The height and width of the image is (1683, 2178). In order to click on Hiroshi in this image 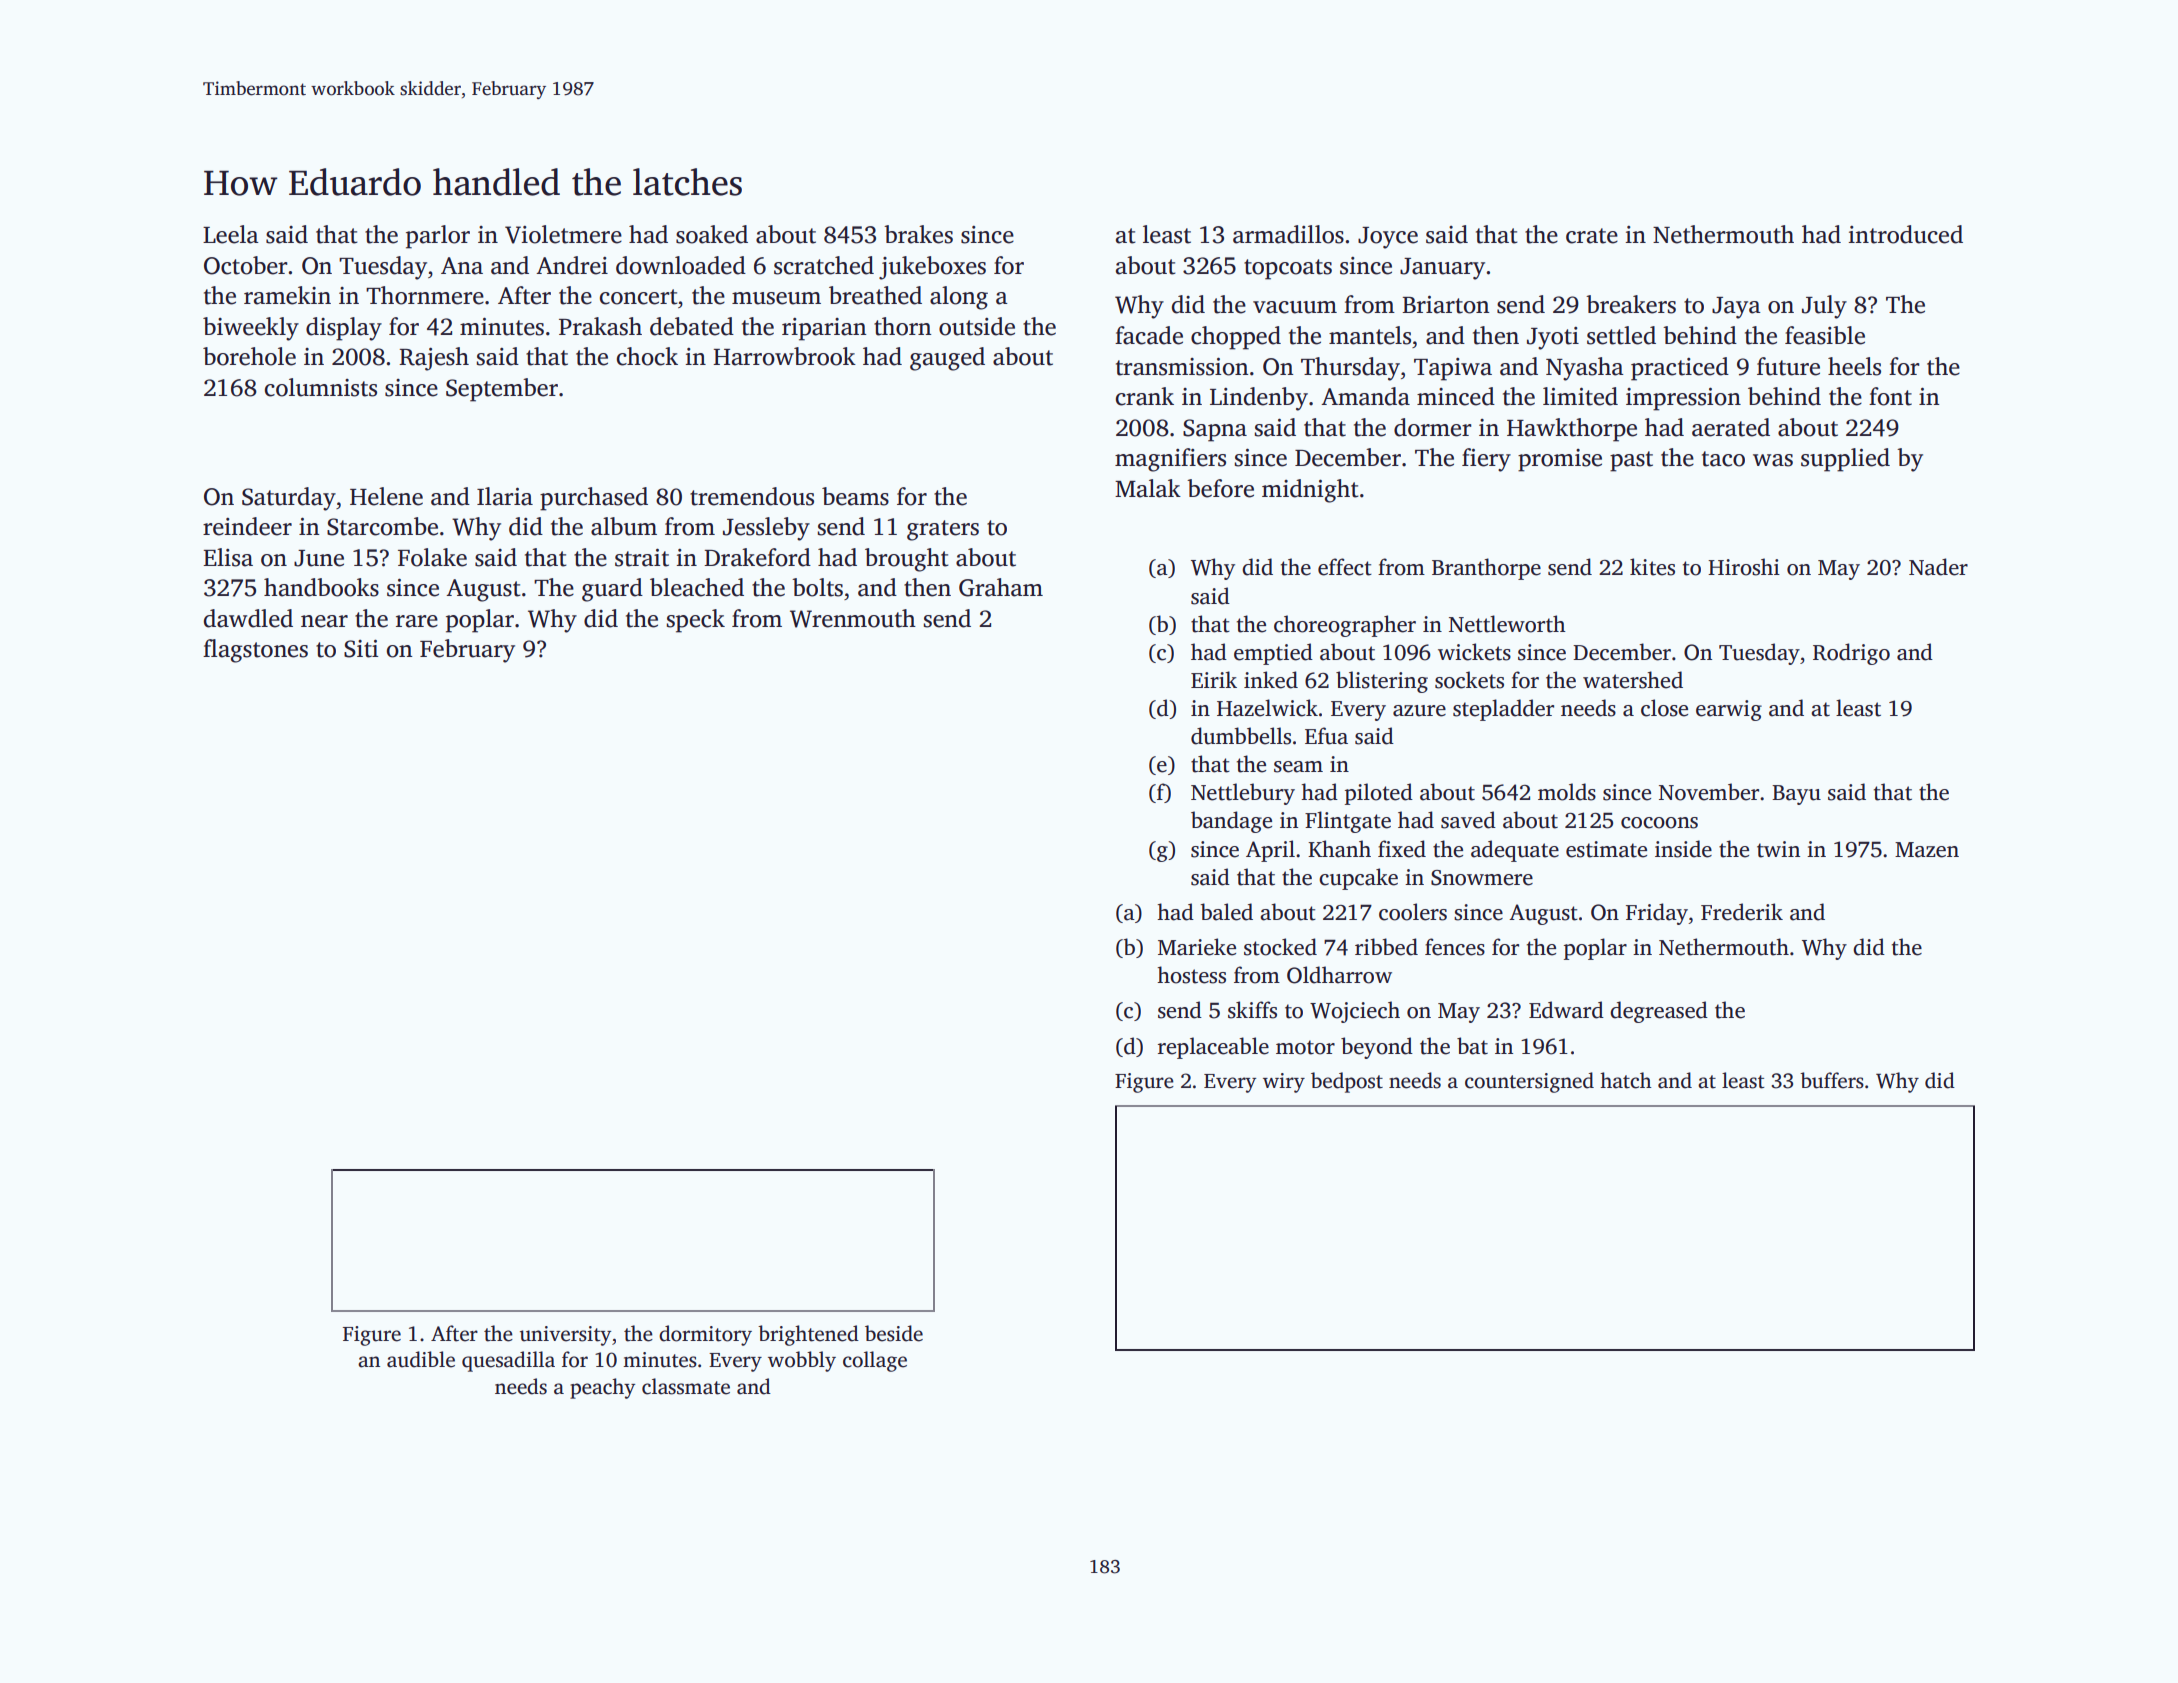, I will do `click(1744, 567)`.
